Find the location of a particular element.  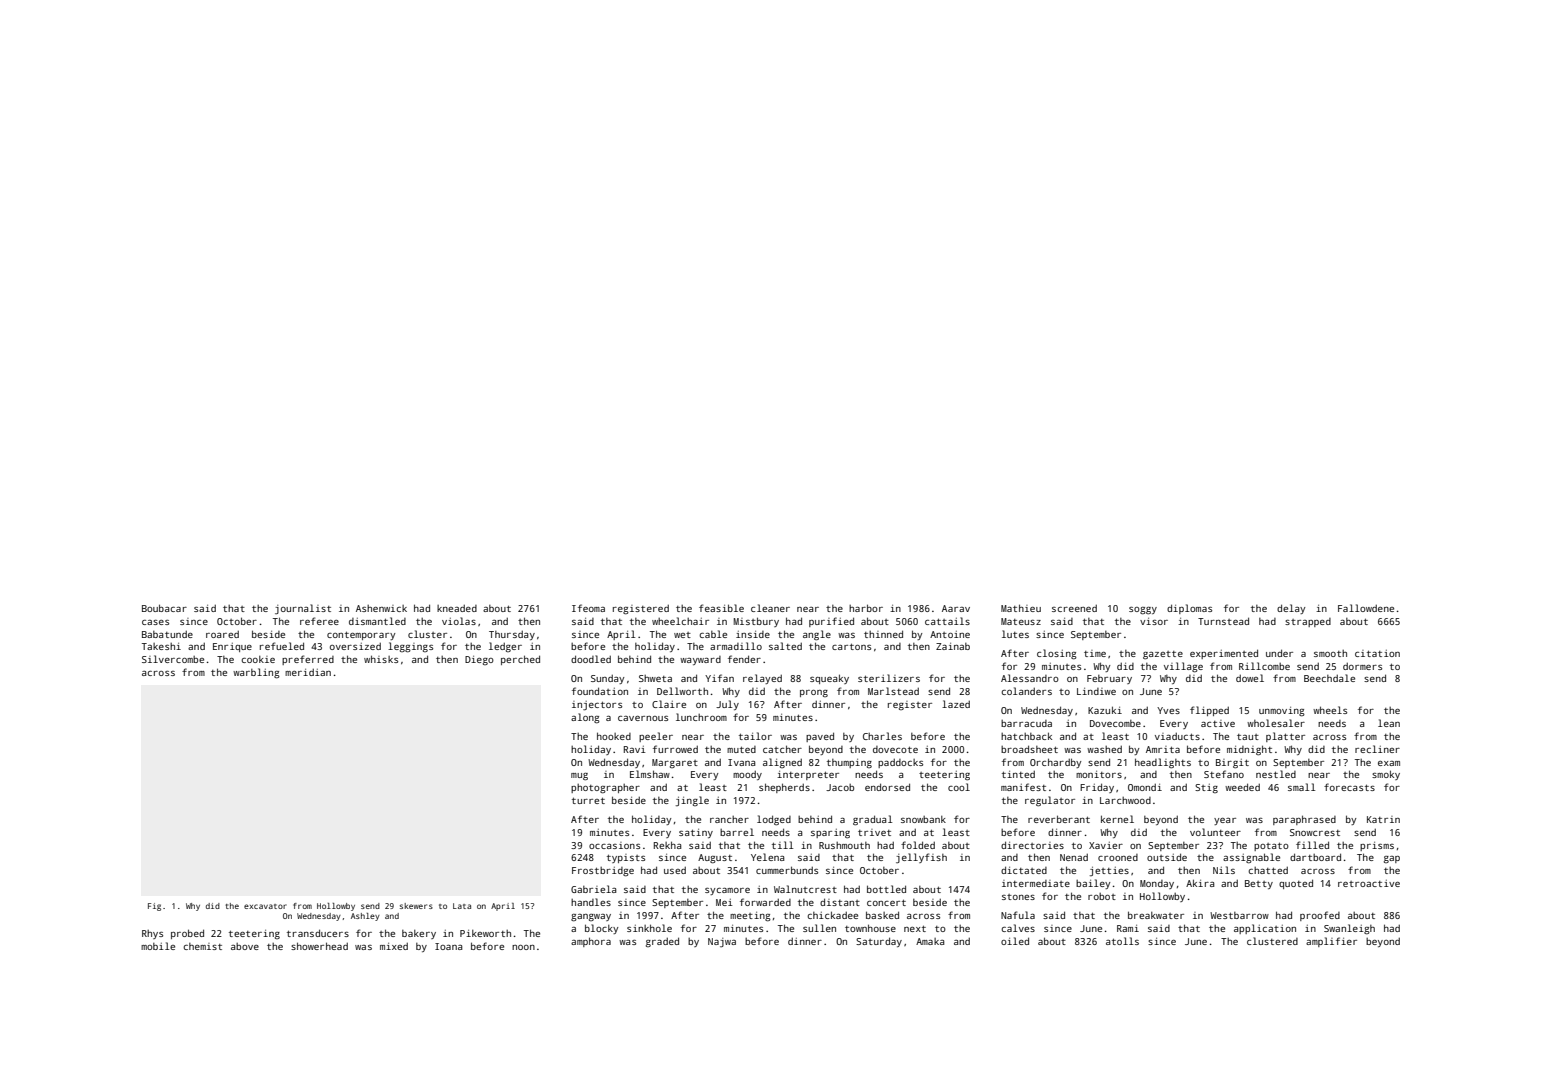

jingle is located at coordinates (692, 801).
